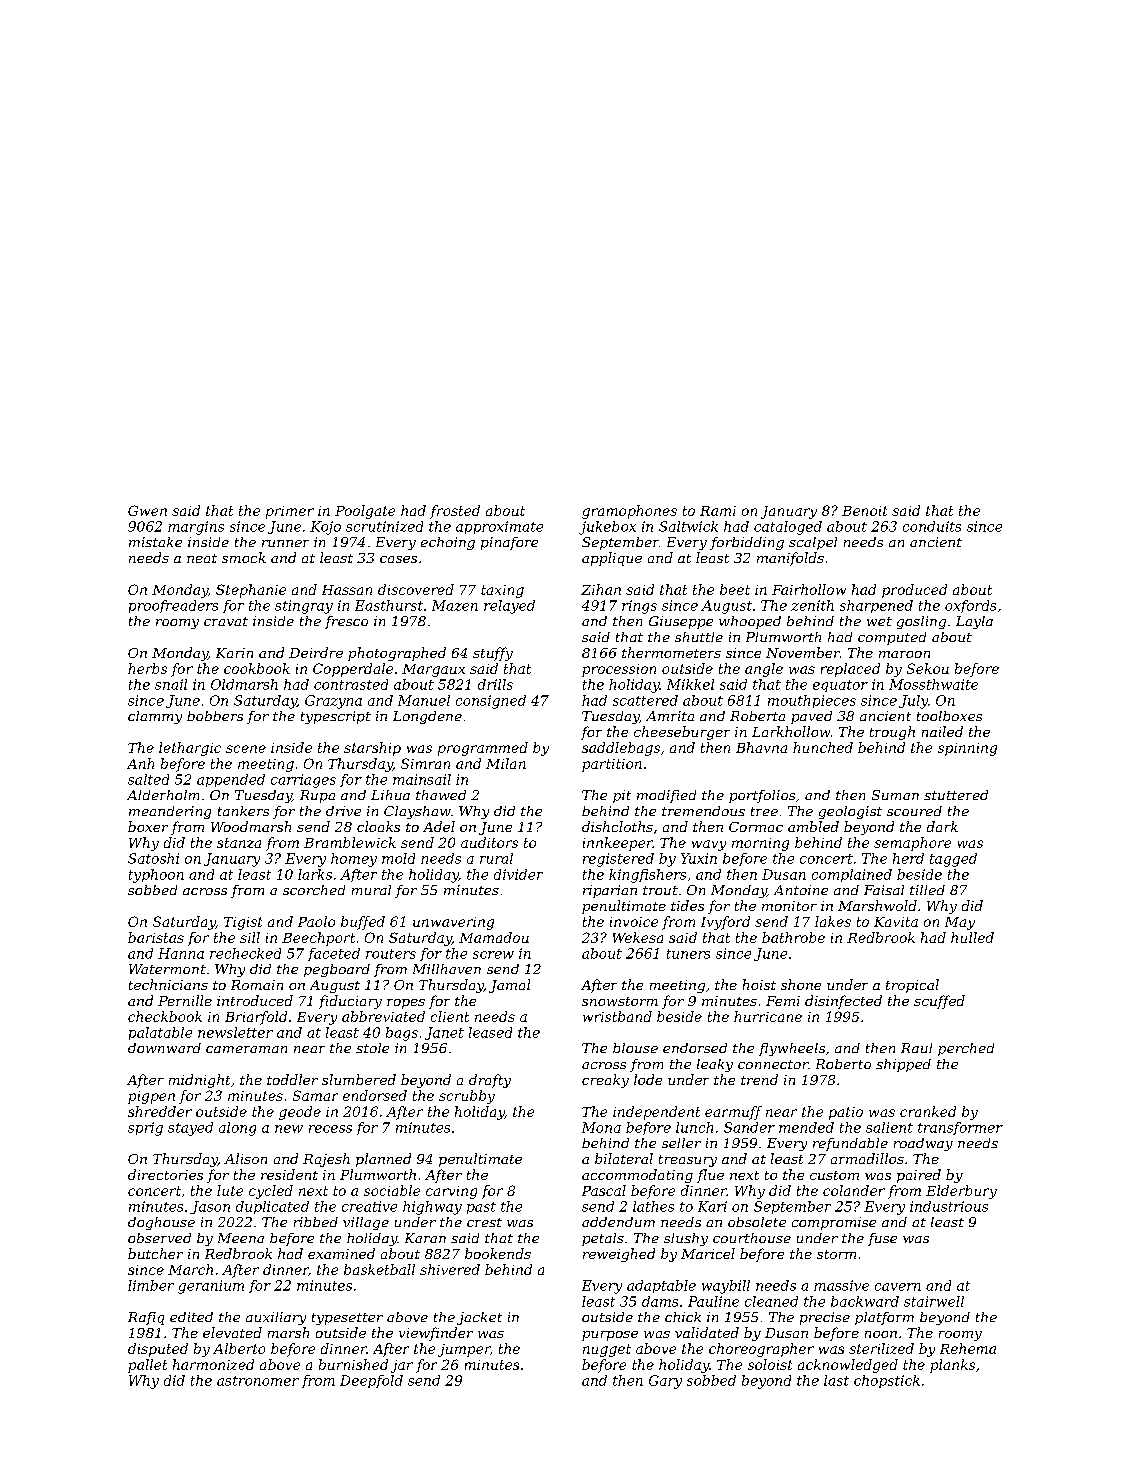 Image resolution: width=1132 pixels, height=1465 pixels. I want to click on stuttered, so click(956, 795).
